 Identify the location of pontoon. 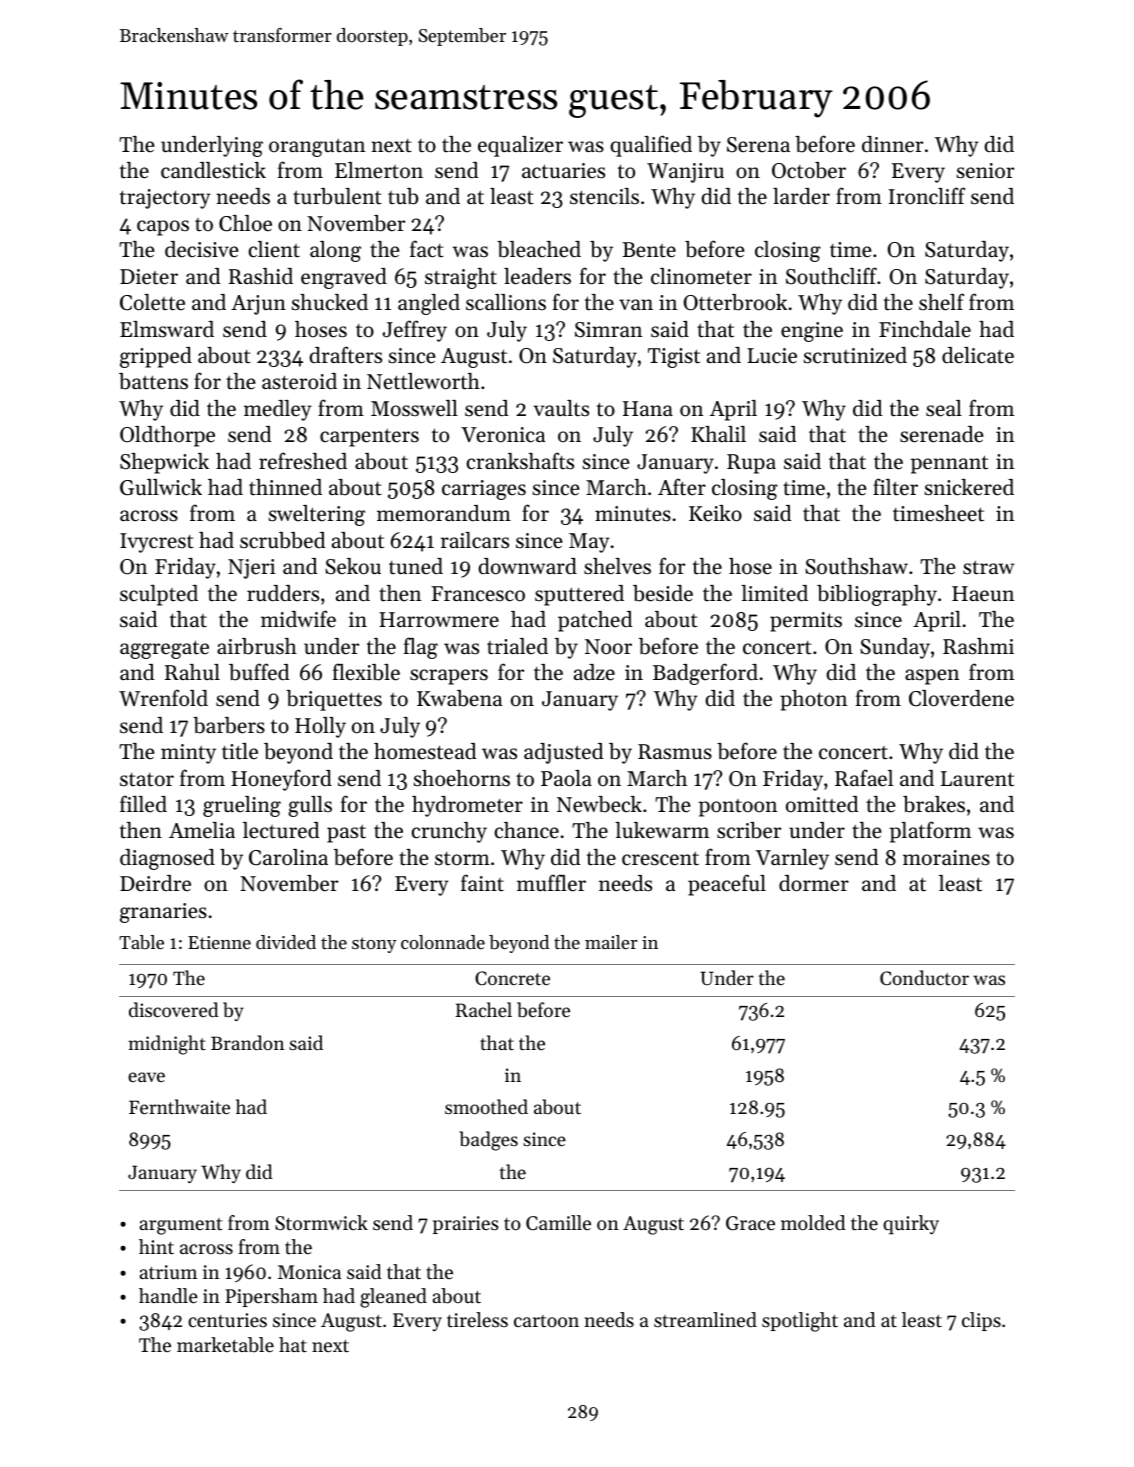
(738, 808).
